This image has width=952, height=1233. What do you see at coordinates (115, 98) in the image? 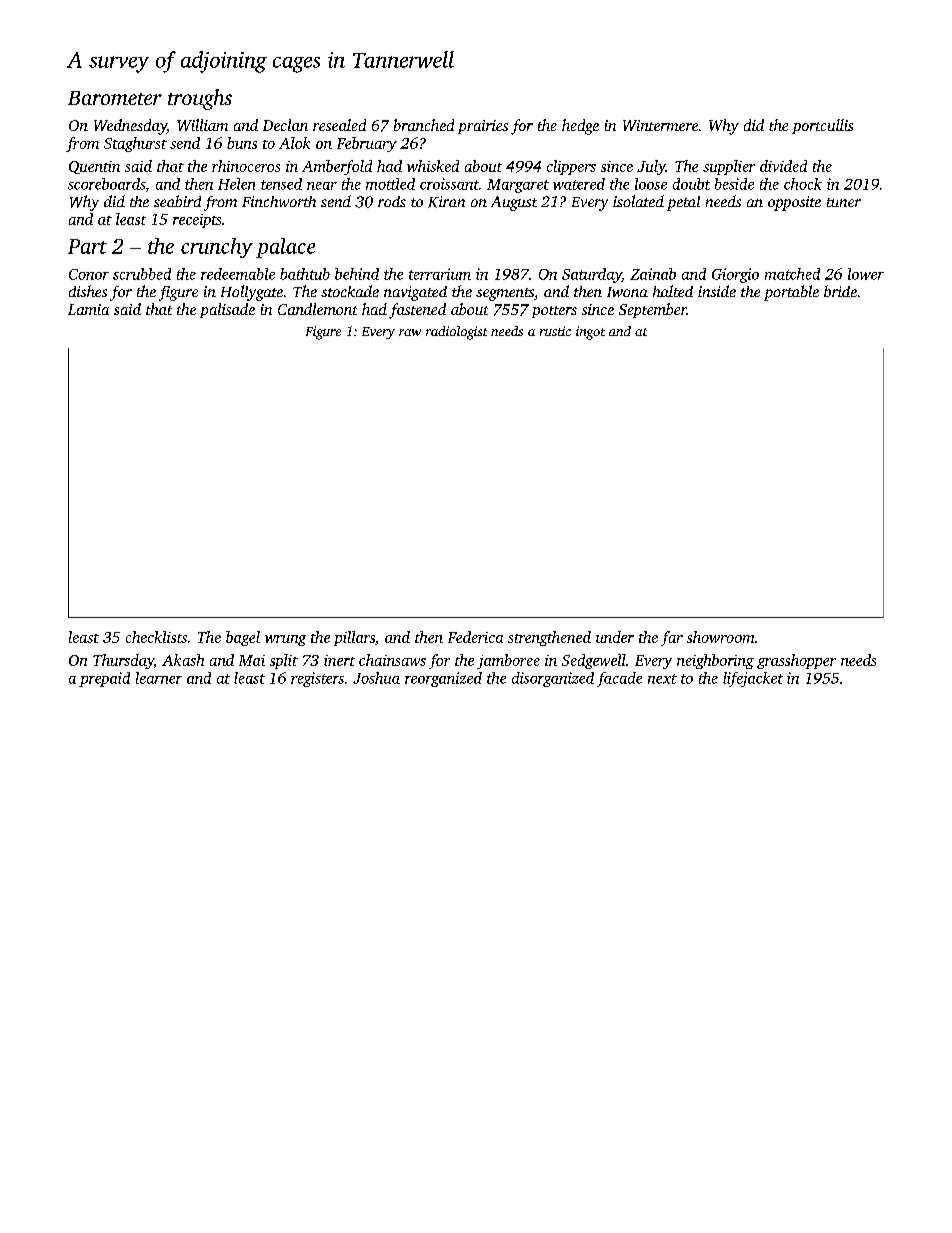
I see `Barometer` at bounding box center [115, 98].
